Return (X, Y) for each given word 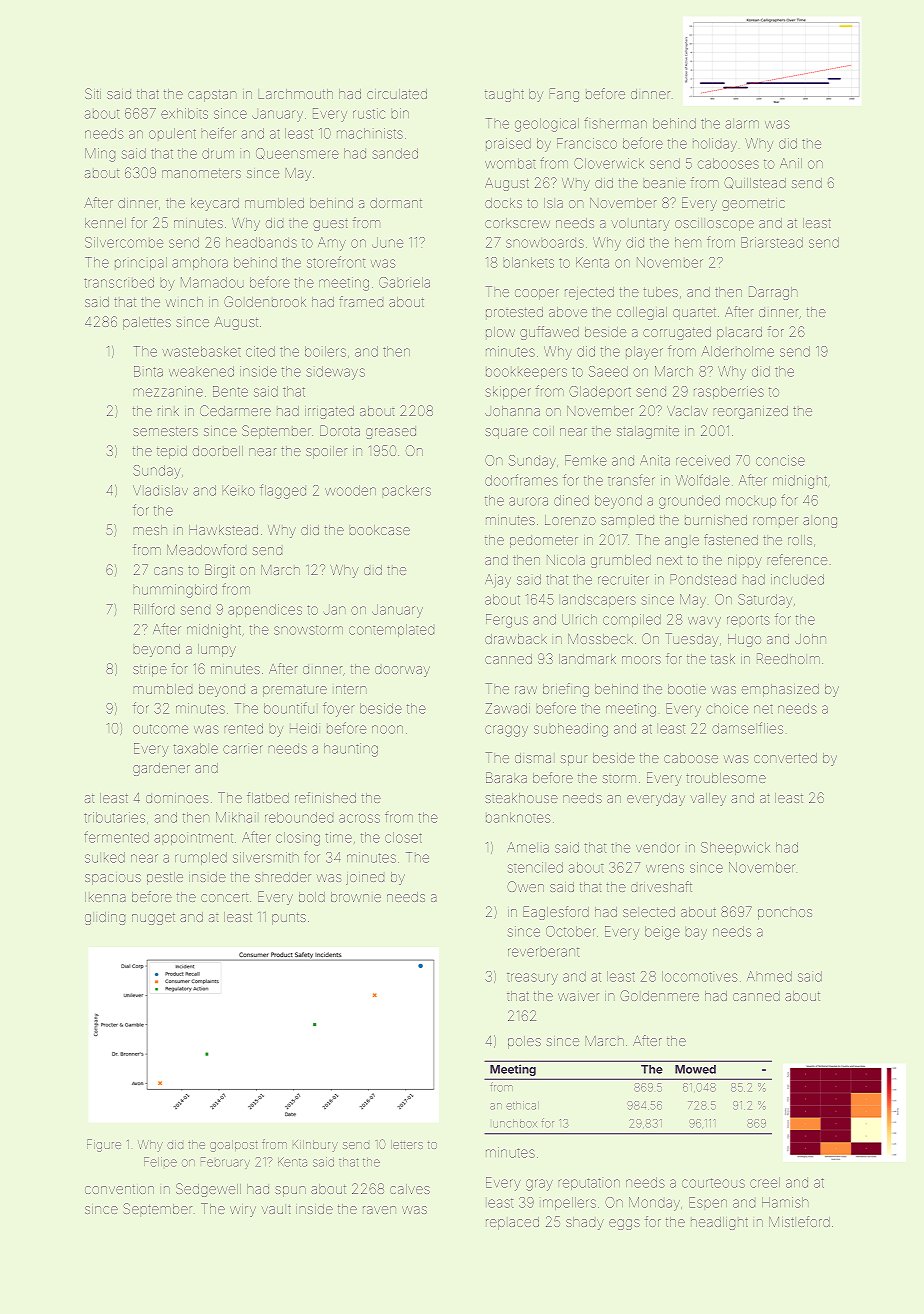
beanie (665, 184)
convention (119, 1189)
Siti (93, 93)
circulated (397, 94)
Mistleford (799, 1221)
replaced (512, 1223)
